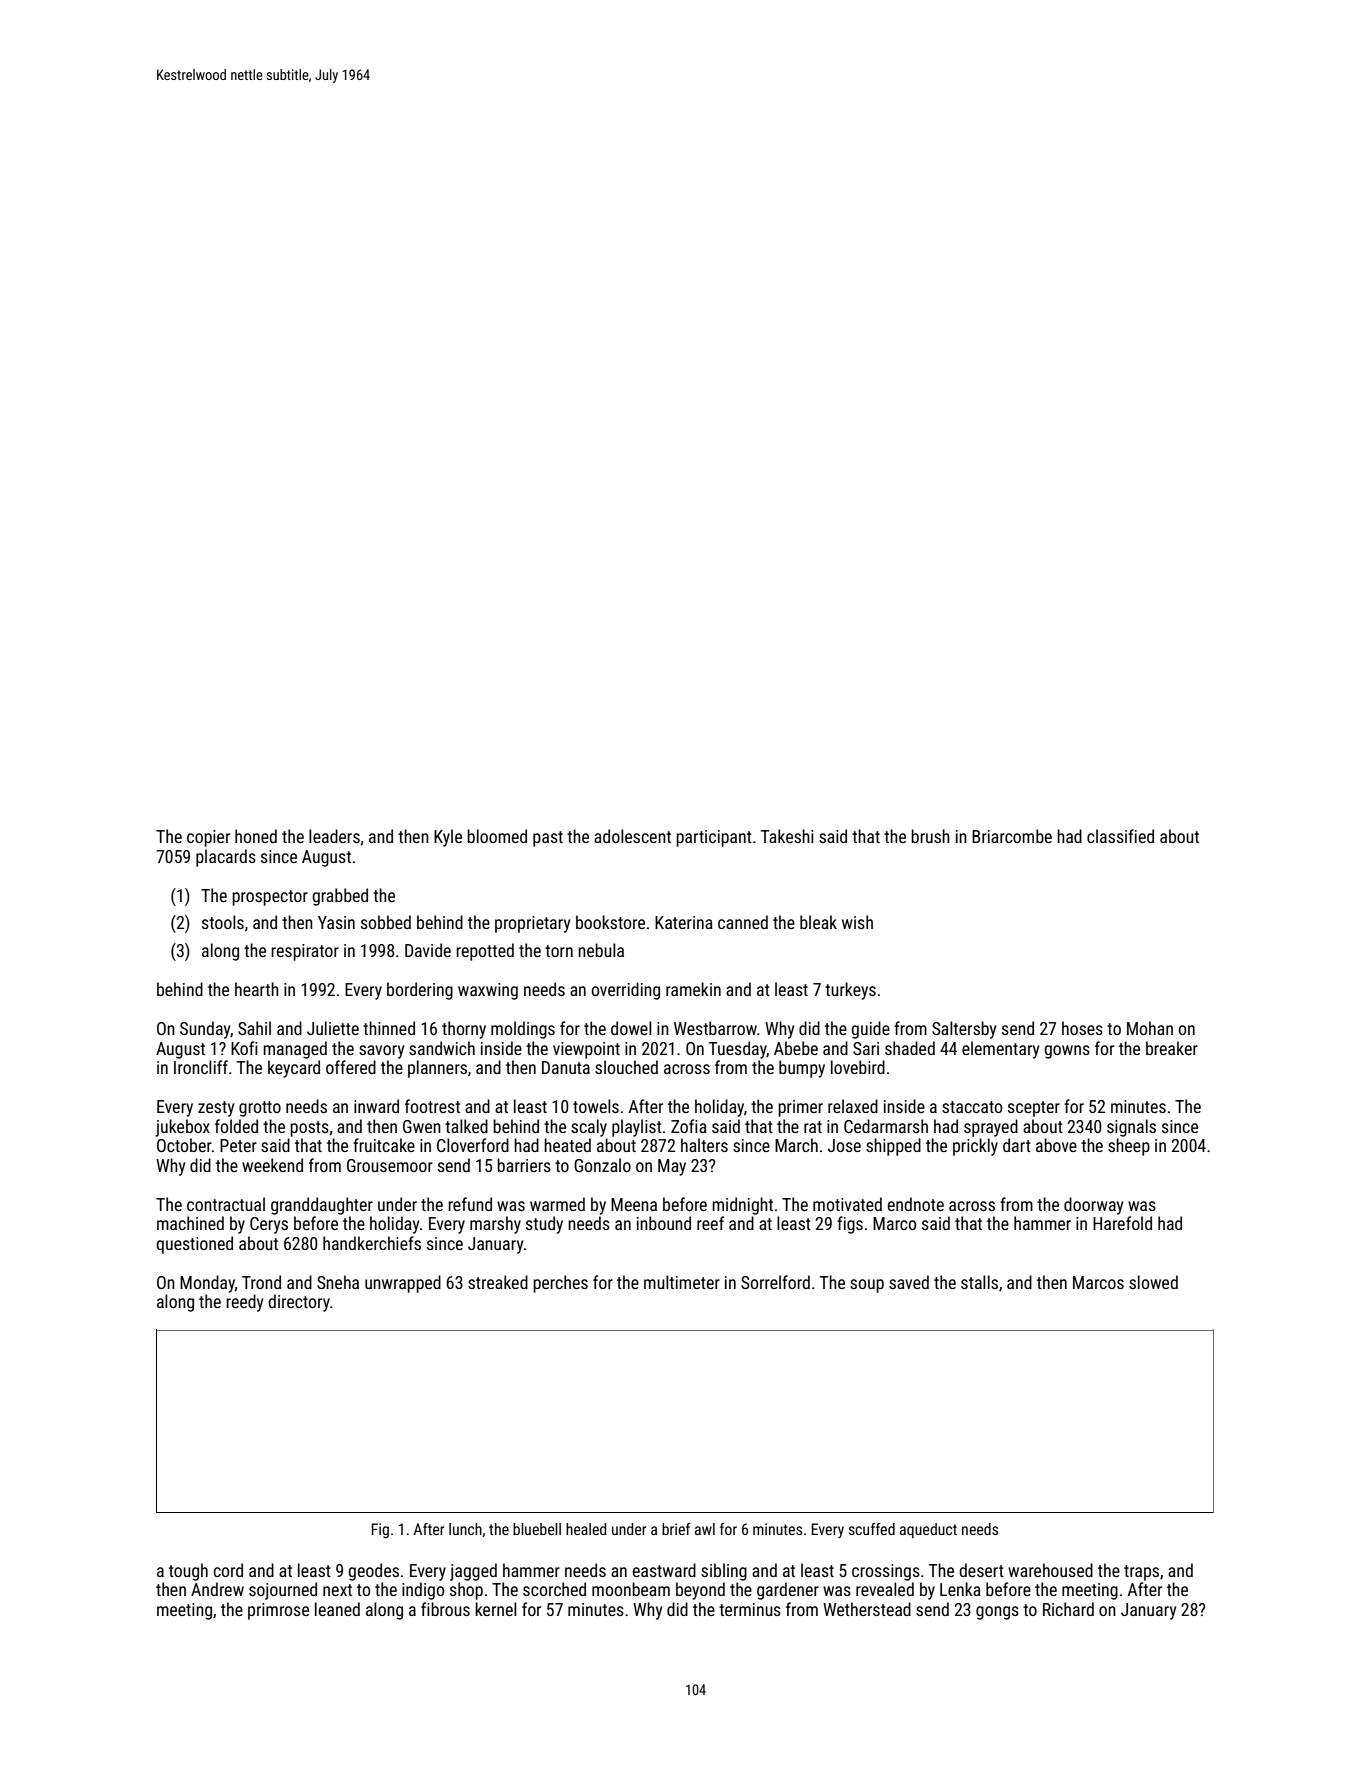 The image size is (1370, 1773). What do you see at coordinates (532, 924) in the screenshot?
I see `proprietary` at bounding box center [532, 924].
